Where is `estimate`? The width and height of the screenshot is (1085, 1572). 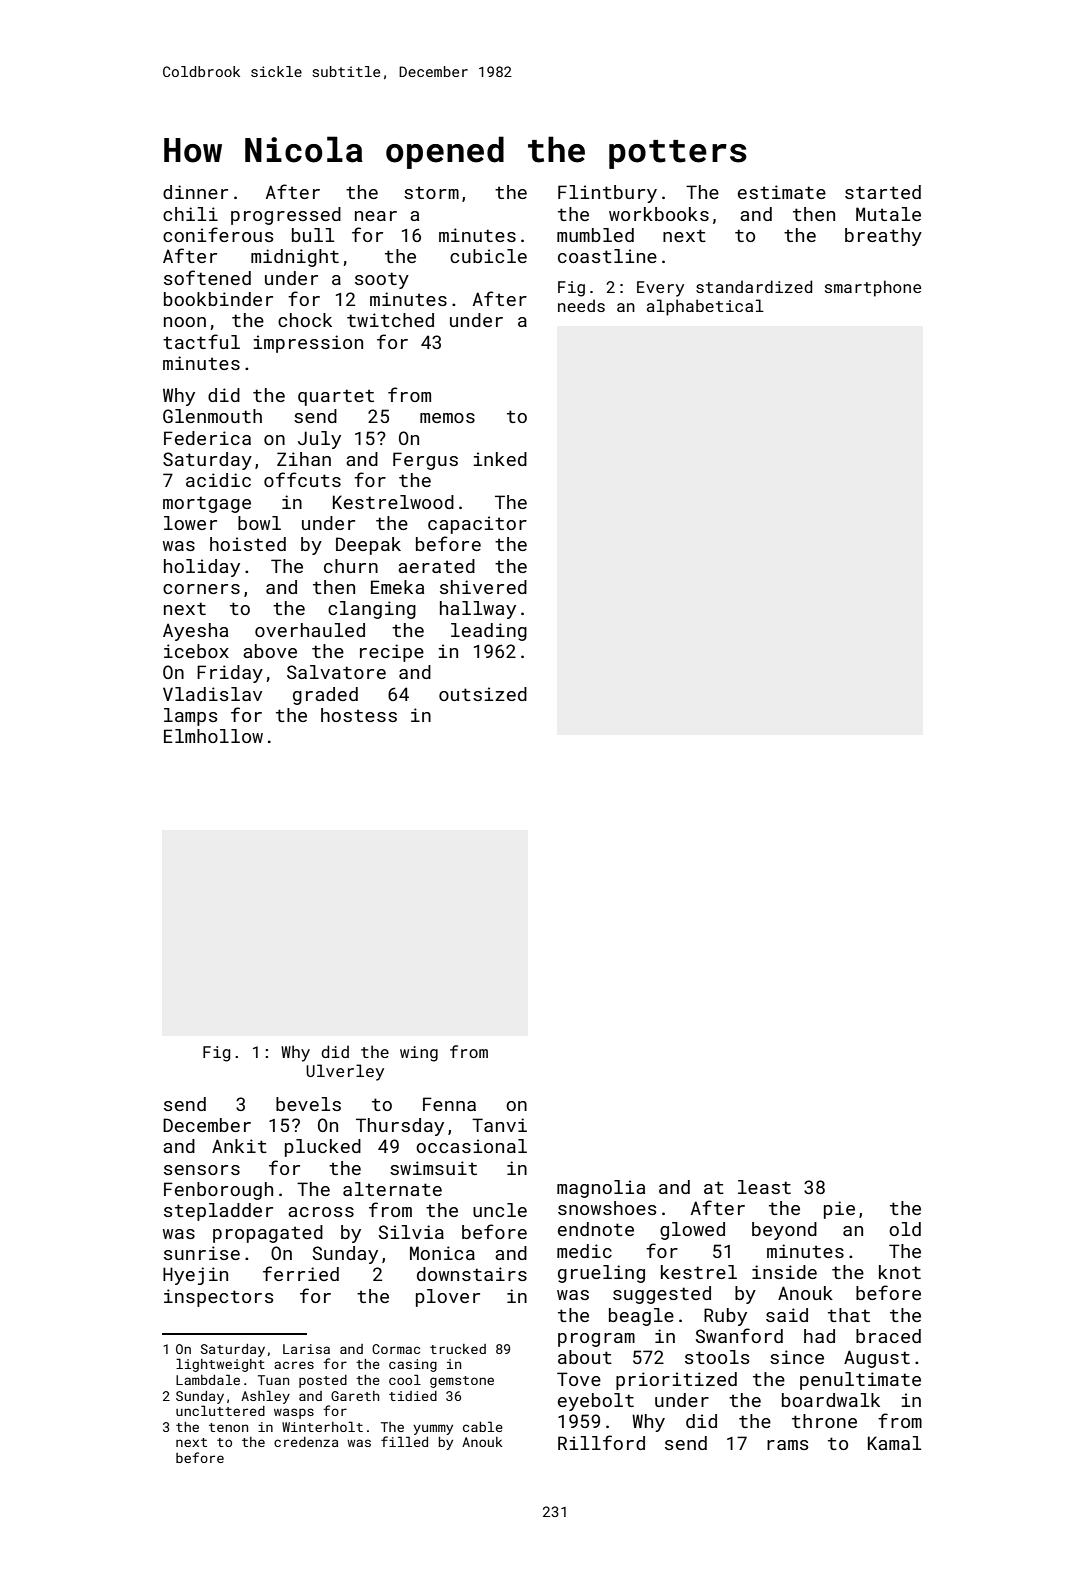 estimate is located at coordinates (782, 192).
